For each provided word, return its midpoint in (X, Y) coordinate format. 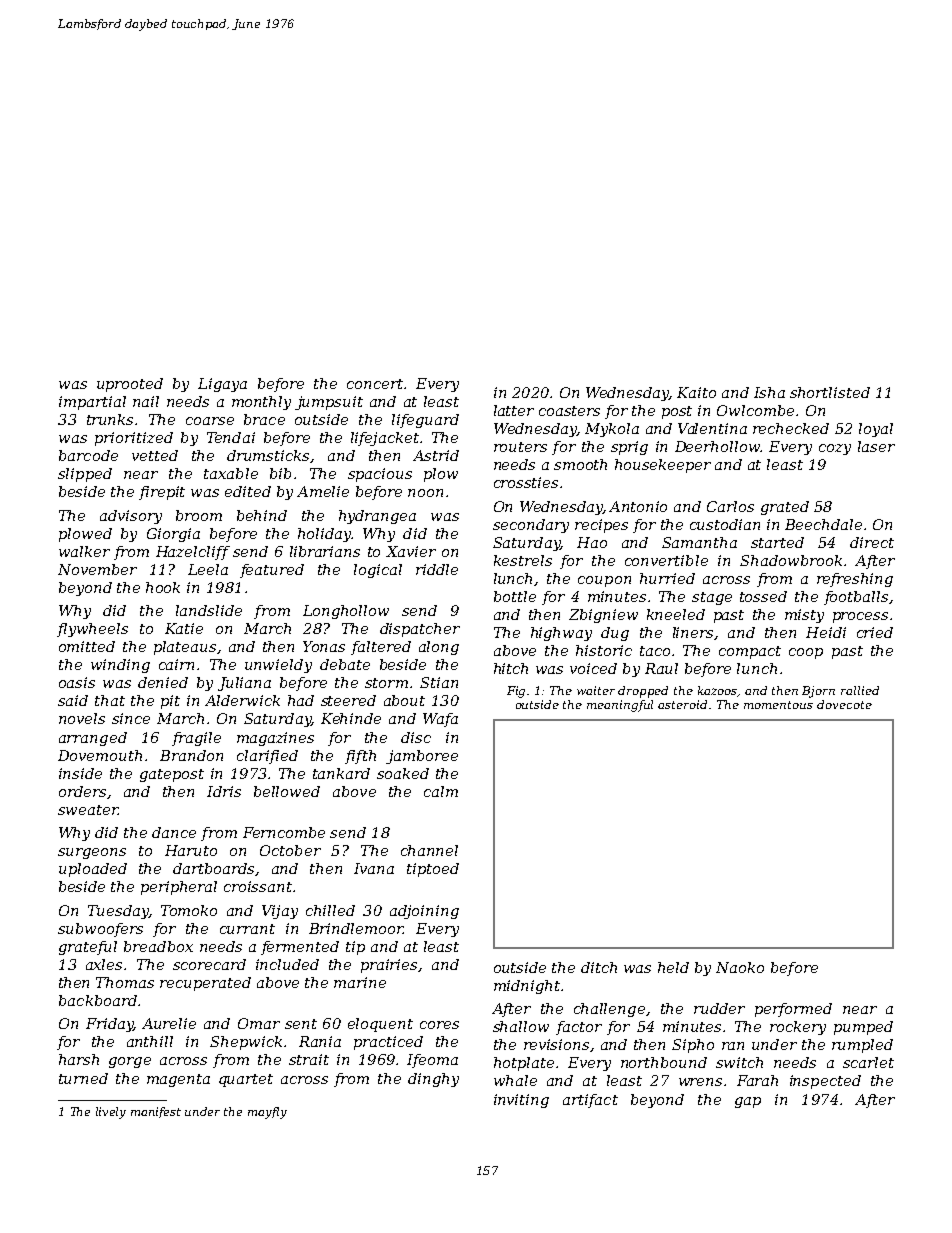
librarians (325, 551)
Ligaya (222, 385)
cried (875, 632)
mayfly (267, 1113)
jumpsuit (329, 403)
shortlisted (830, 392)
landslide (209, 610)
